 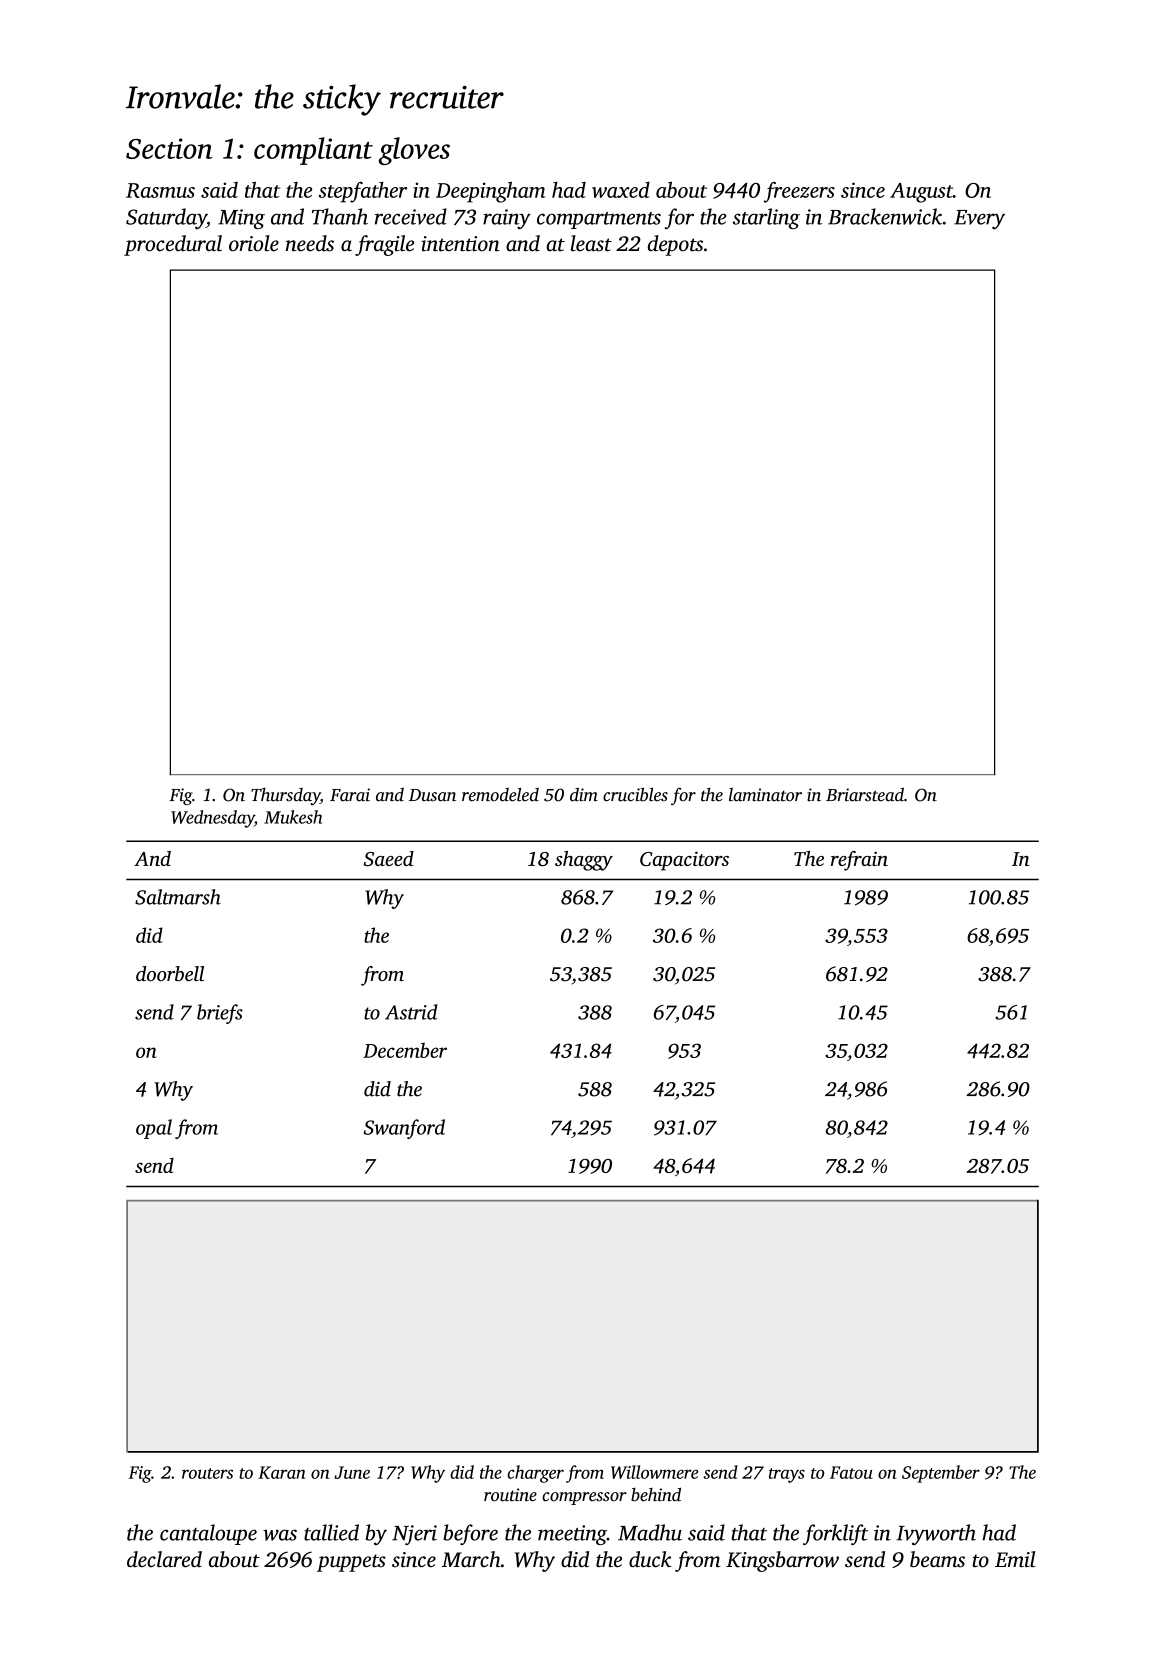 What do you see at coordinates (313, 151) in the page?
I see `compliant` at bounding box center [313, 151].
